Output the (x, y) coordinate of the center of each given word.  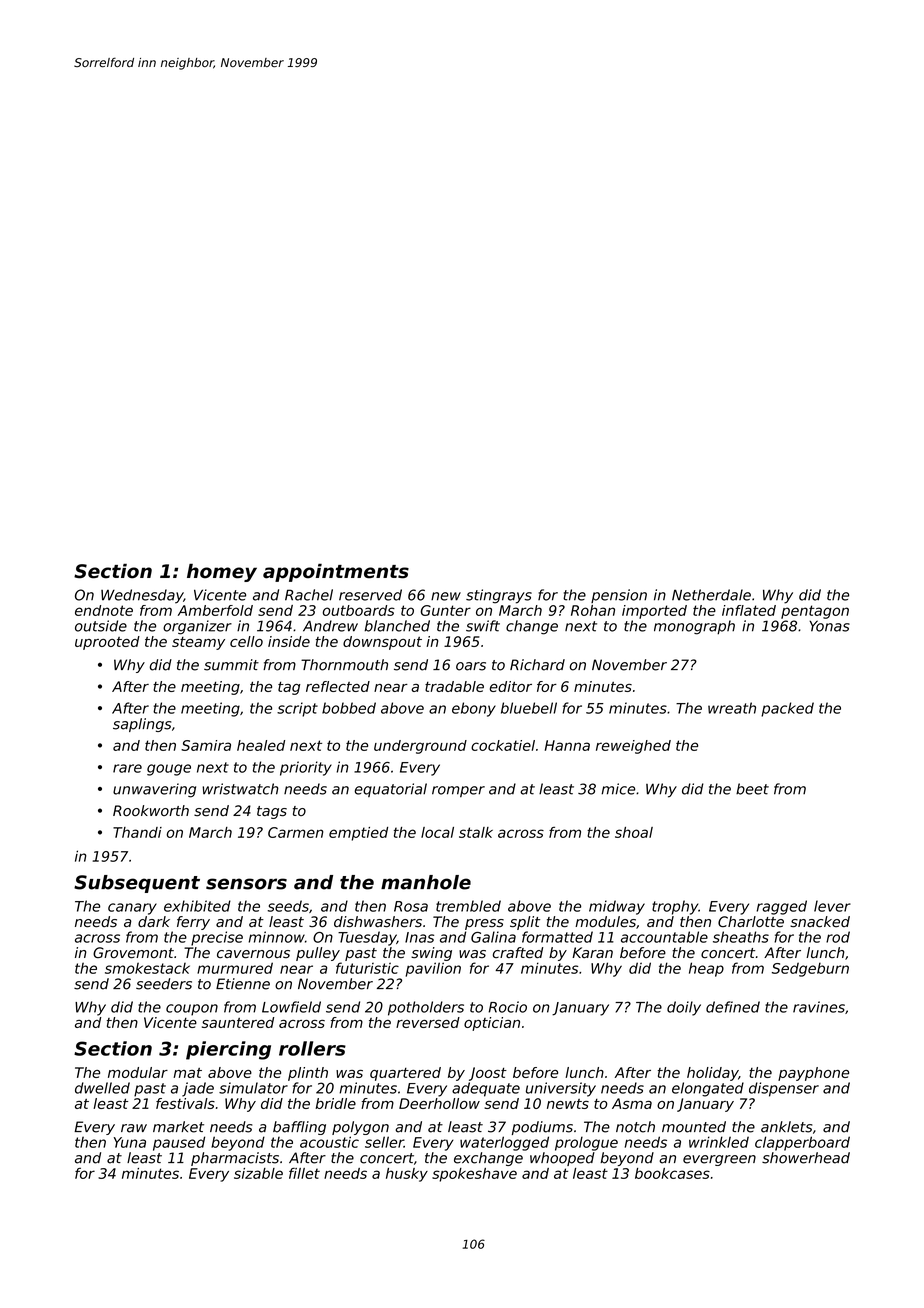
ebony (474, 709)
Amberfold (215, 610)
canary (132, 909)
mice (618, 789)
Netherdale (711, 595)
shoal (634, 832)
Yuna (130, 1142)
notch (635, 1127)
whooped (562, 1159)
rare (127, 768)
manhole (426, 882)
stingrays (499, 596)
